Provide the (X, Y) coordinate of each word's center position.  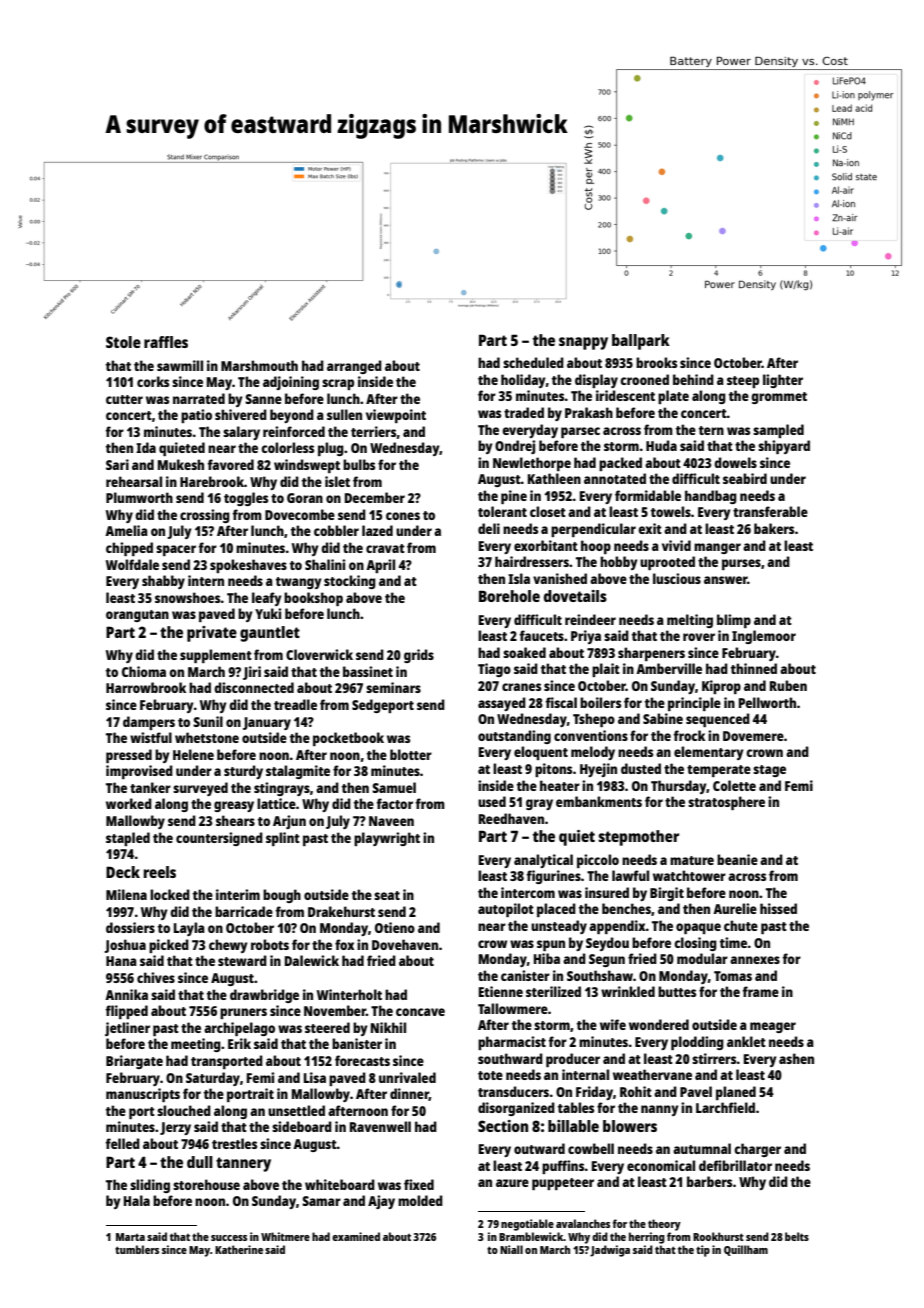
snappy (583, 343)
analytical (543, 861)
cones (403, 516)
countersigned (219, 839)
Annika (126, 994)
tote (490, 1075)
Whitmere (285, 1236)
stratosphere (726, 803)
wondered (659, 1024)
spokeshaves (248, 566)
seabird (745, 478)
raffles (166, 342)
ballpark (641, 342)
